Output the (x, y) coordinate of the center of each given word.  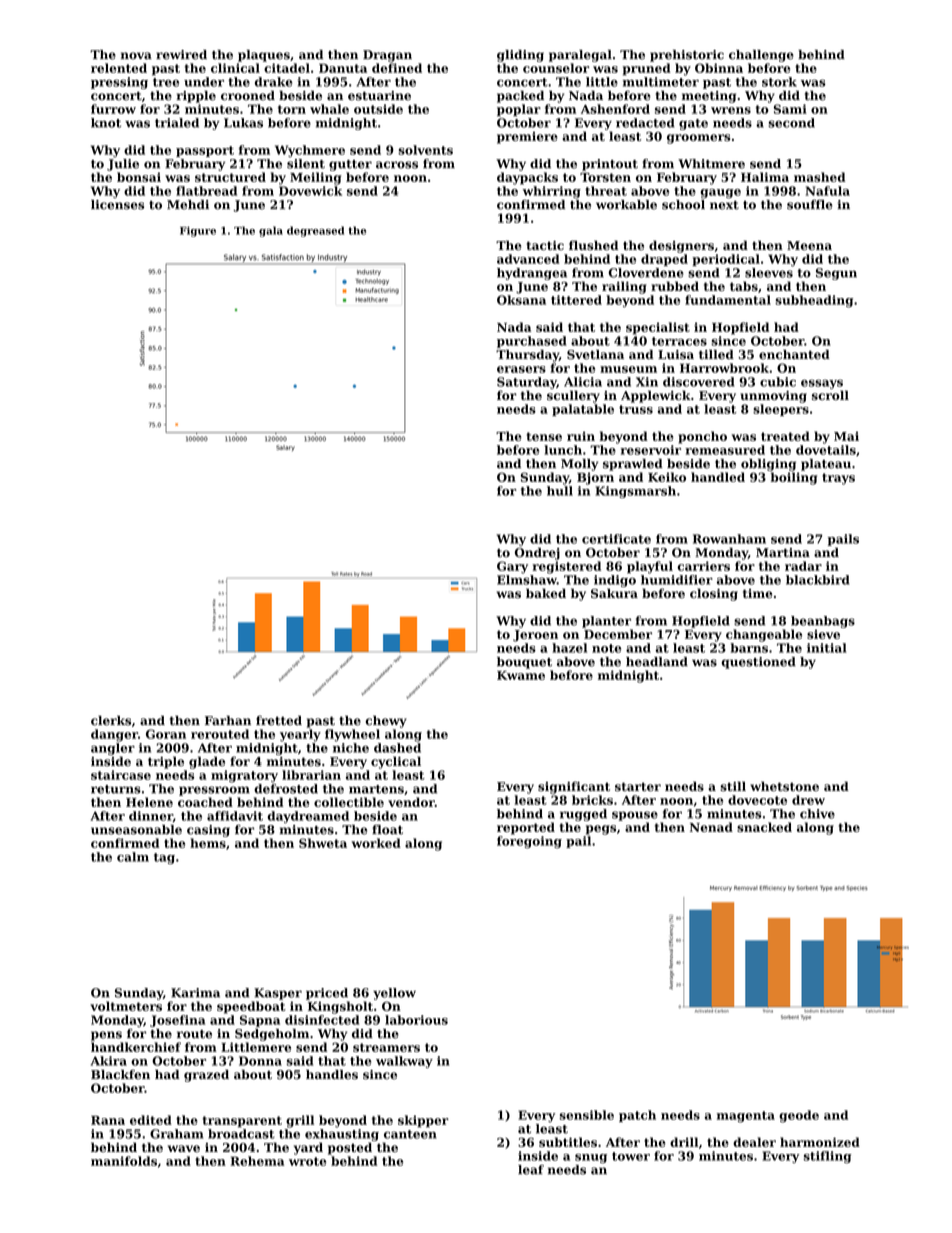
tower (631, 1156)
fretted (279, 721)
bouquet (524, 663)
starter (638, 786)
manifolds (124, 1161)
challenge (761, 56)
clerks (111, 721)
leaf (531, 1170)
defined (397, 68)
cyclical (396, 762)
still (733, 786)
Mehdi (188, 205)
